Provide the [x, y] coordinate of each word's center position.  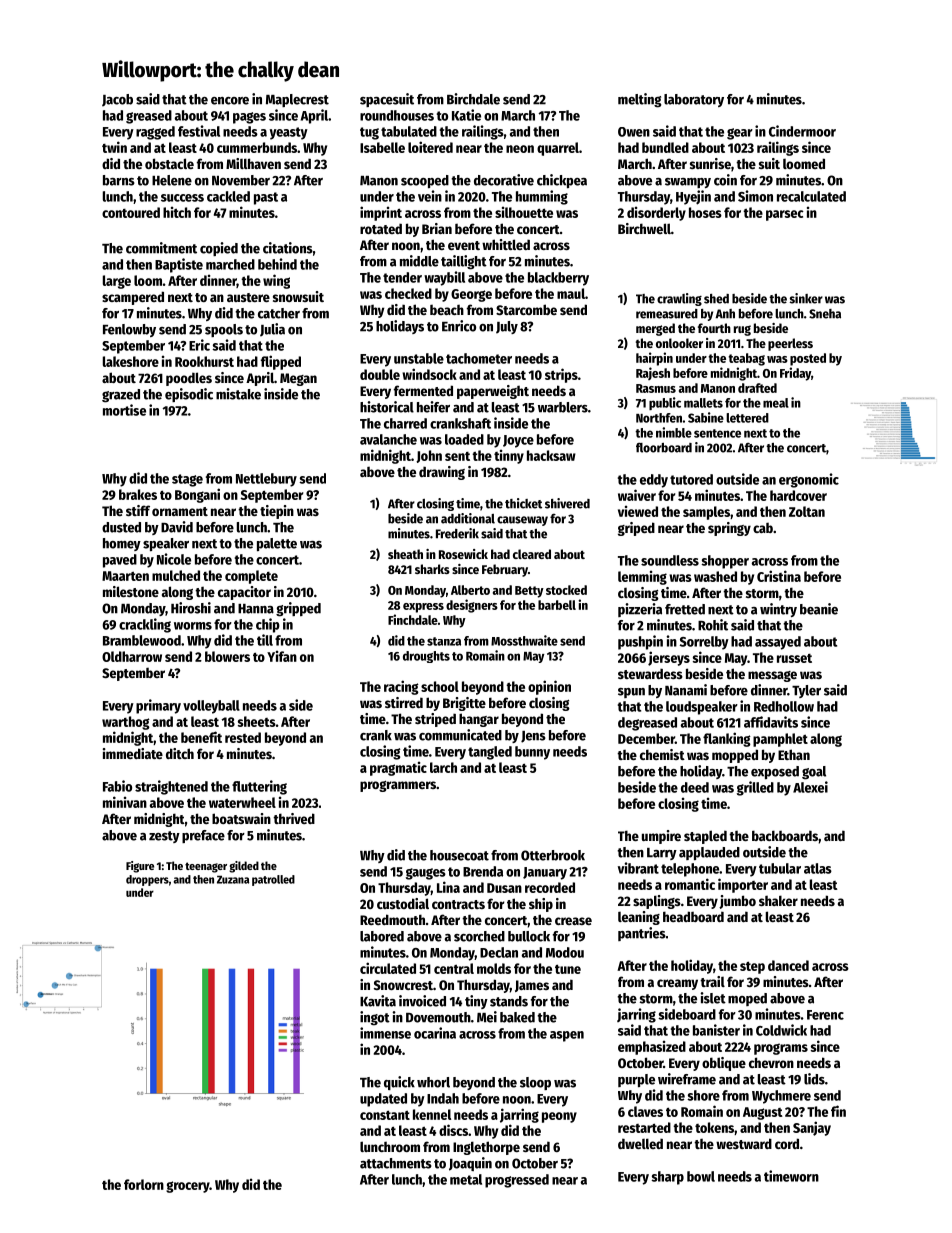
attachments [396, 1163]
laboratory [694, 100]
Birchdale [473, 99]
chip [268, 625]
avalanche [388, 439]
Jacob [117, 100]
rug [742, 330]
